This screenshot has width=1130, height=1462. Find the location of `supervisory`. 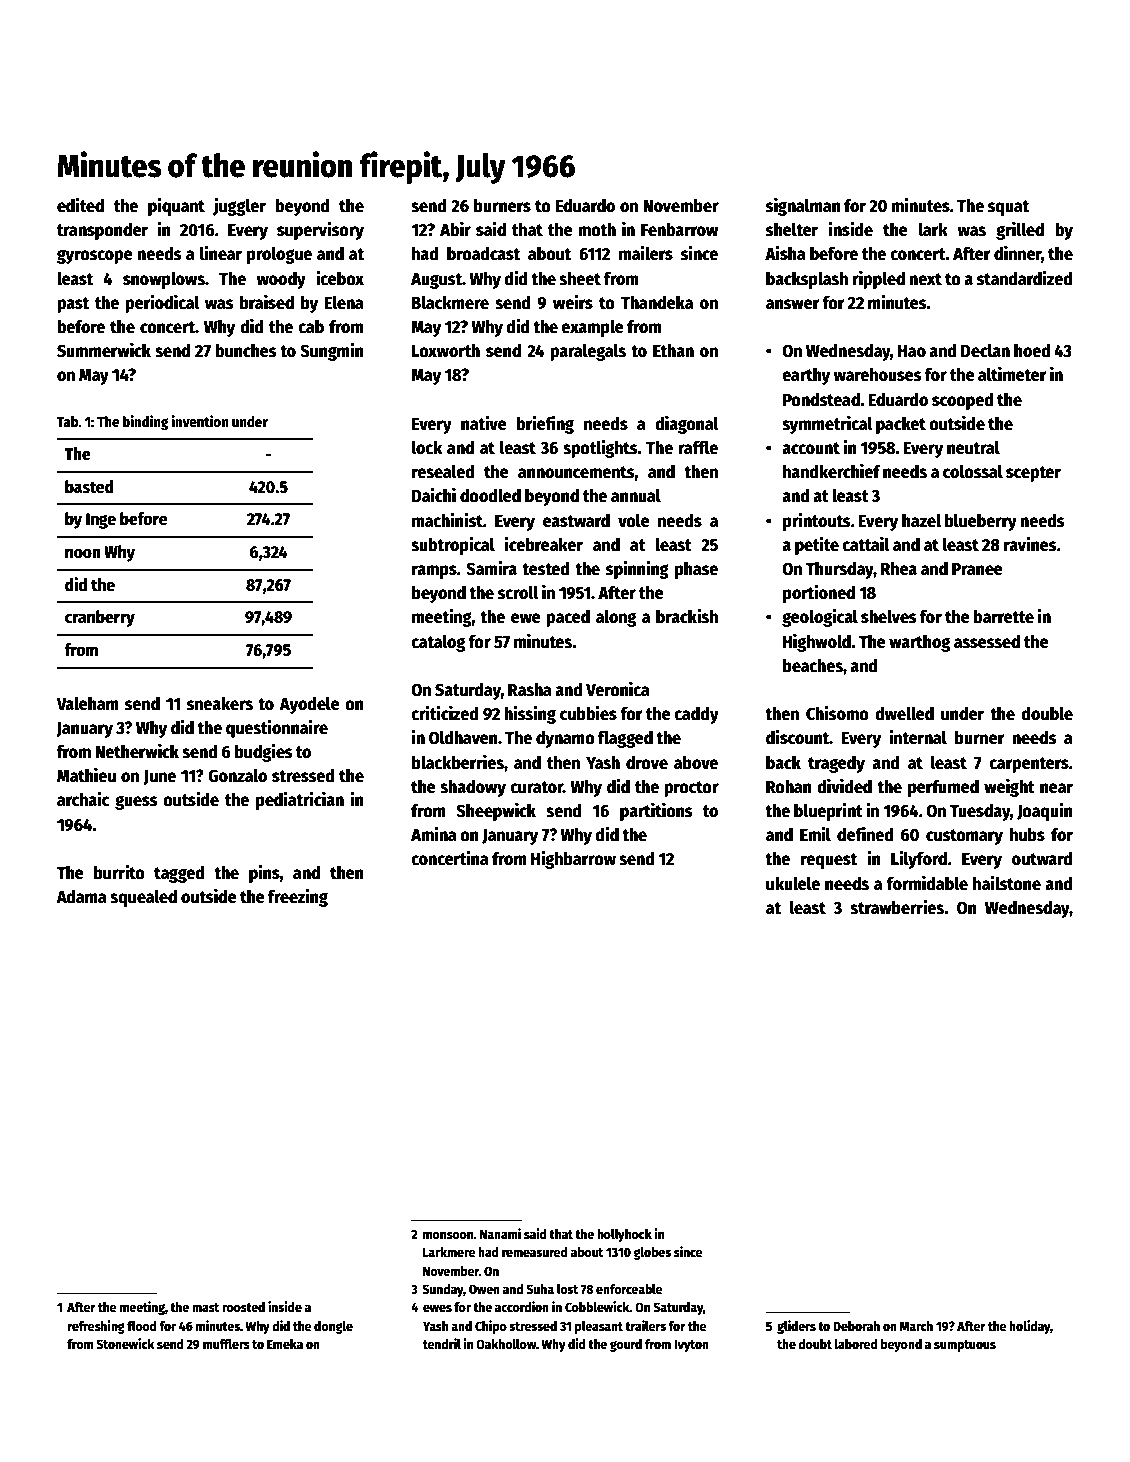

supervisory is located at coordinates (320, 231).
